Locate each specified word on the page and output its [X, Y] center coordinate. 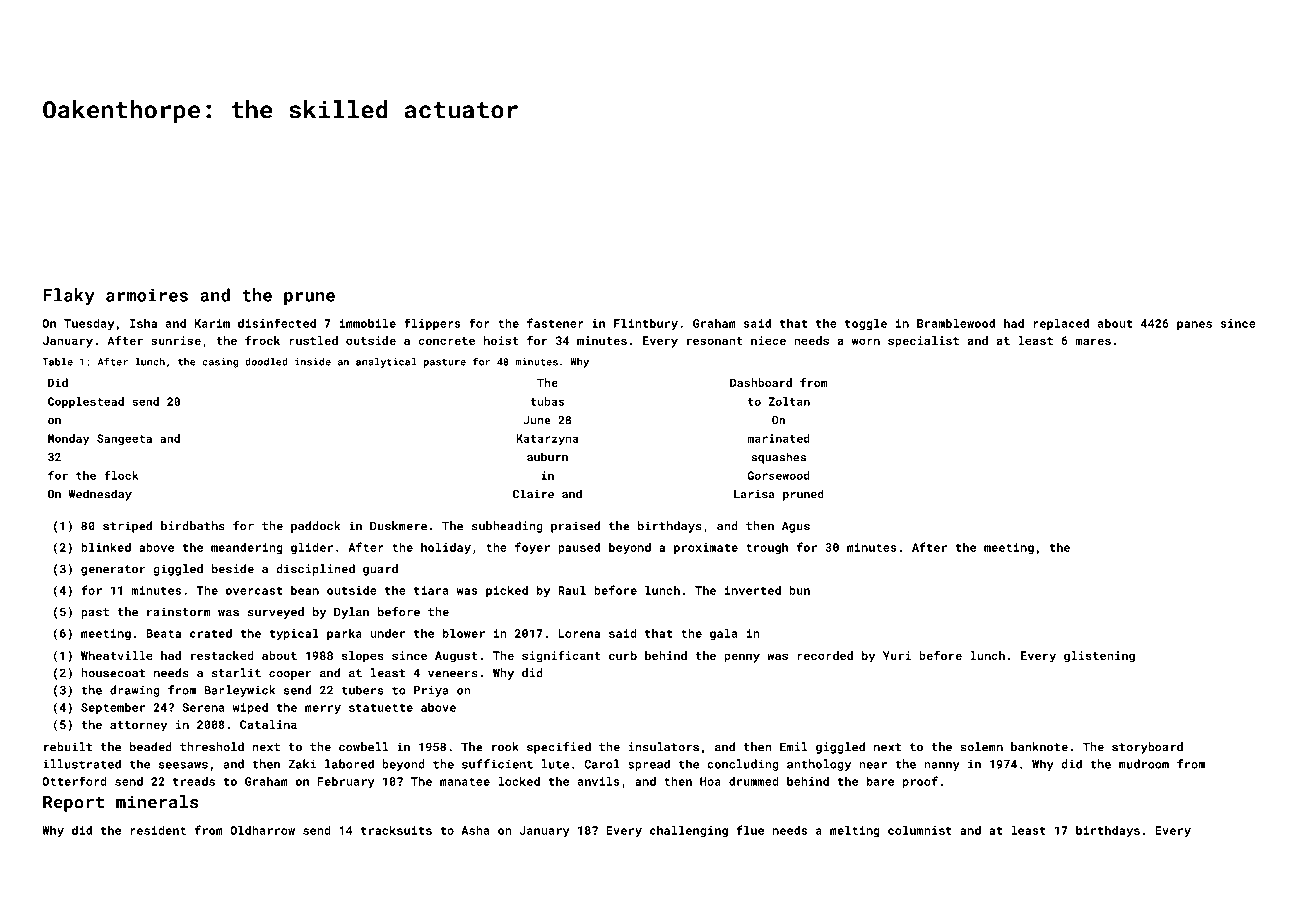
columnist [920, 830]
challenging [689, 831]
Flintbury [646, 324]
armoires [147, 295]
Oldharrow [262, 830]
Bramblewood [956, 323]
